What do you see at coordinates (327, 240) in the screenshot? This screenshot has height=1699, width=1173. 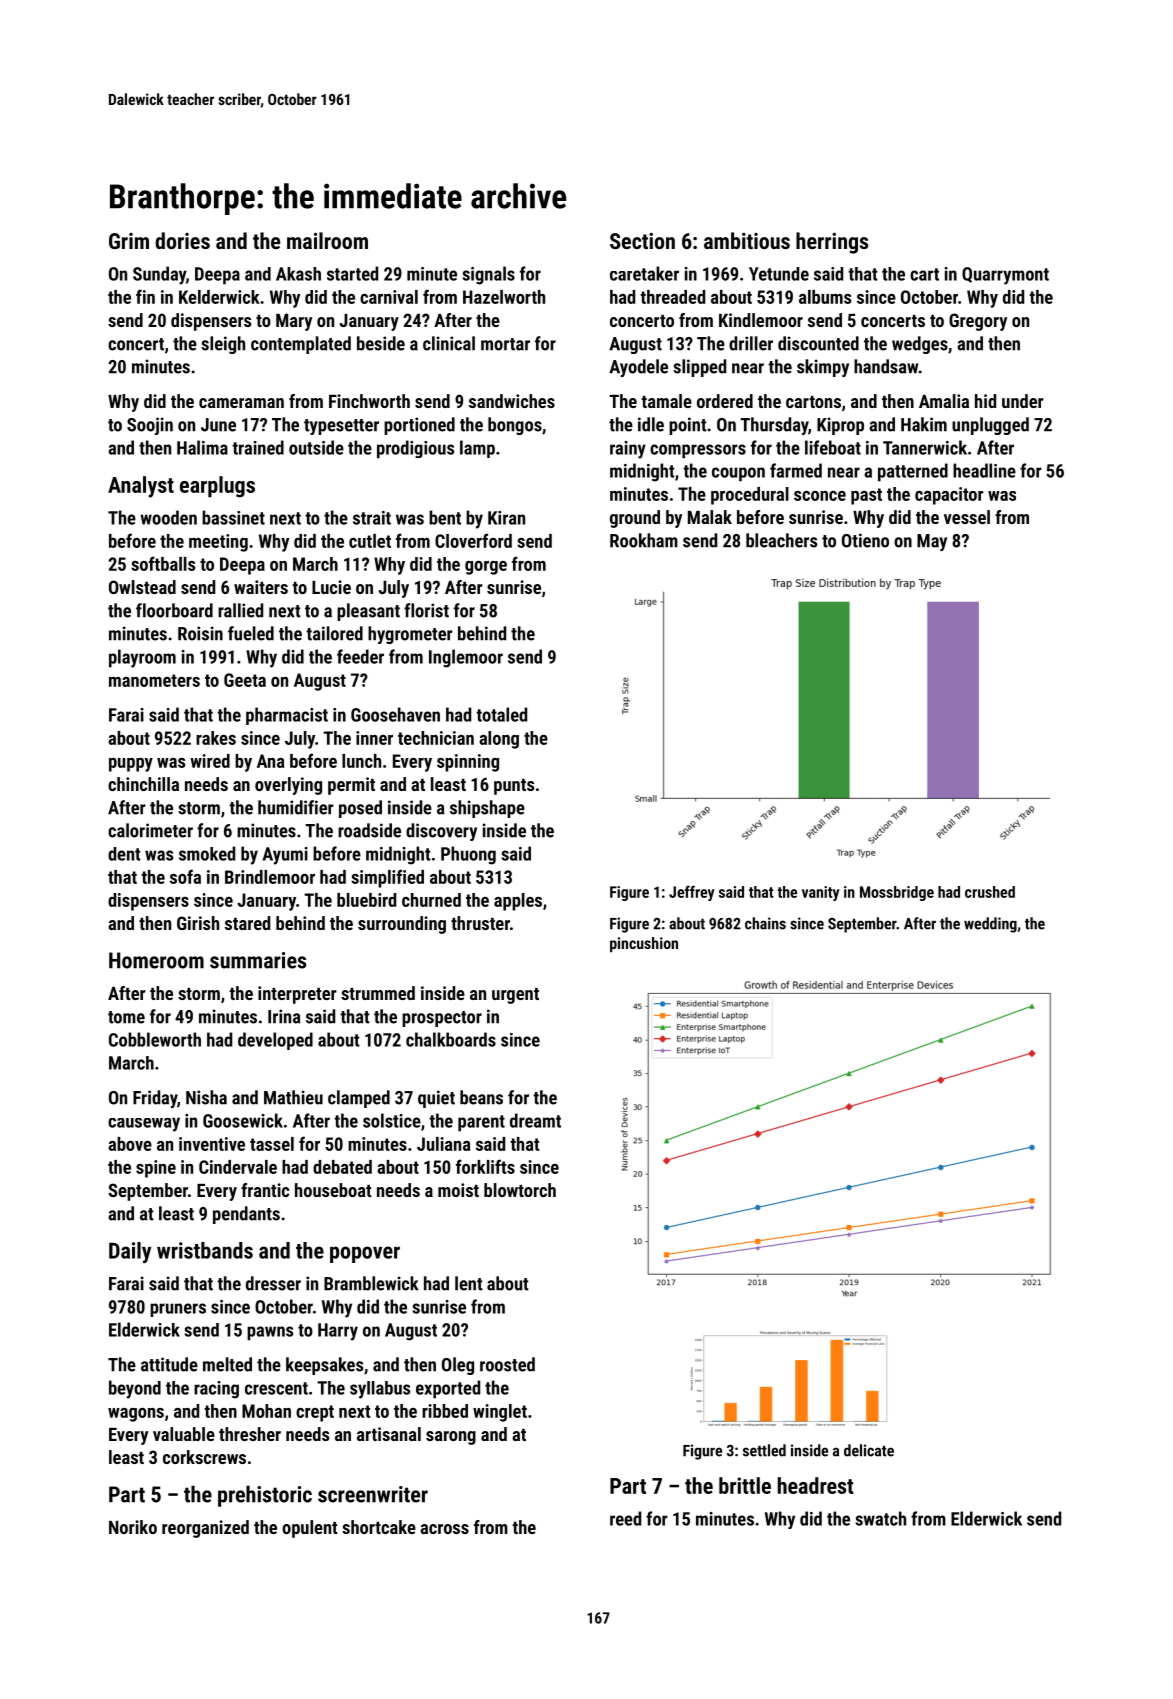 I see `mailroom` at bounding box center [327, 240].
